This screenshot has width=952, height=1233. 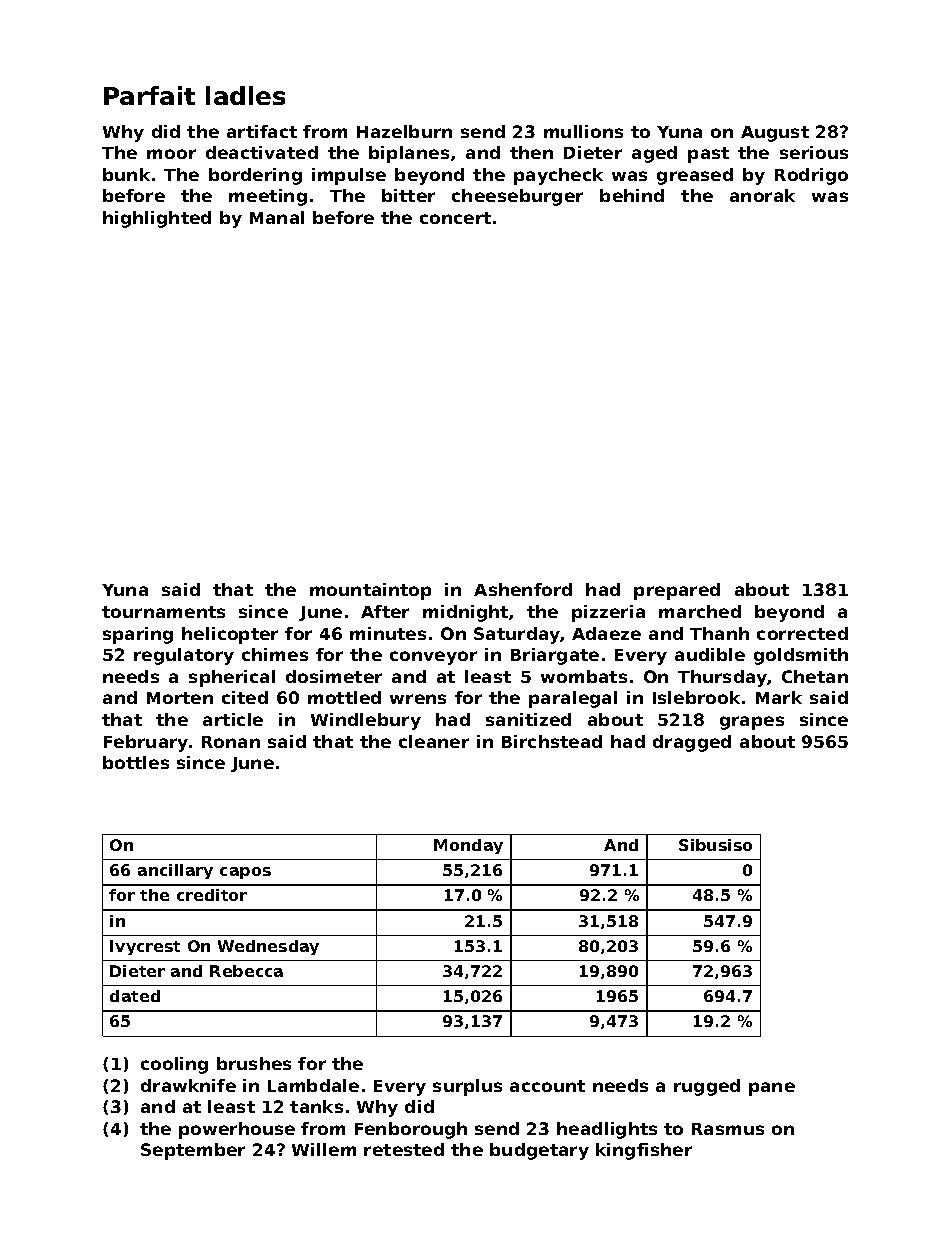 What do you see at coordinates (163, 612) in the screenshot?
I see `tournaments` at bounding box center [163, 612].
